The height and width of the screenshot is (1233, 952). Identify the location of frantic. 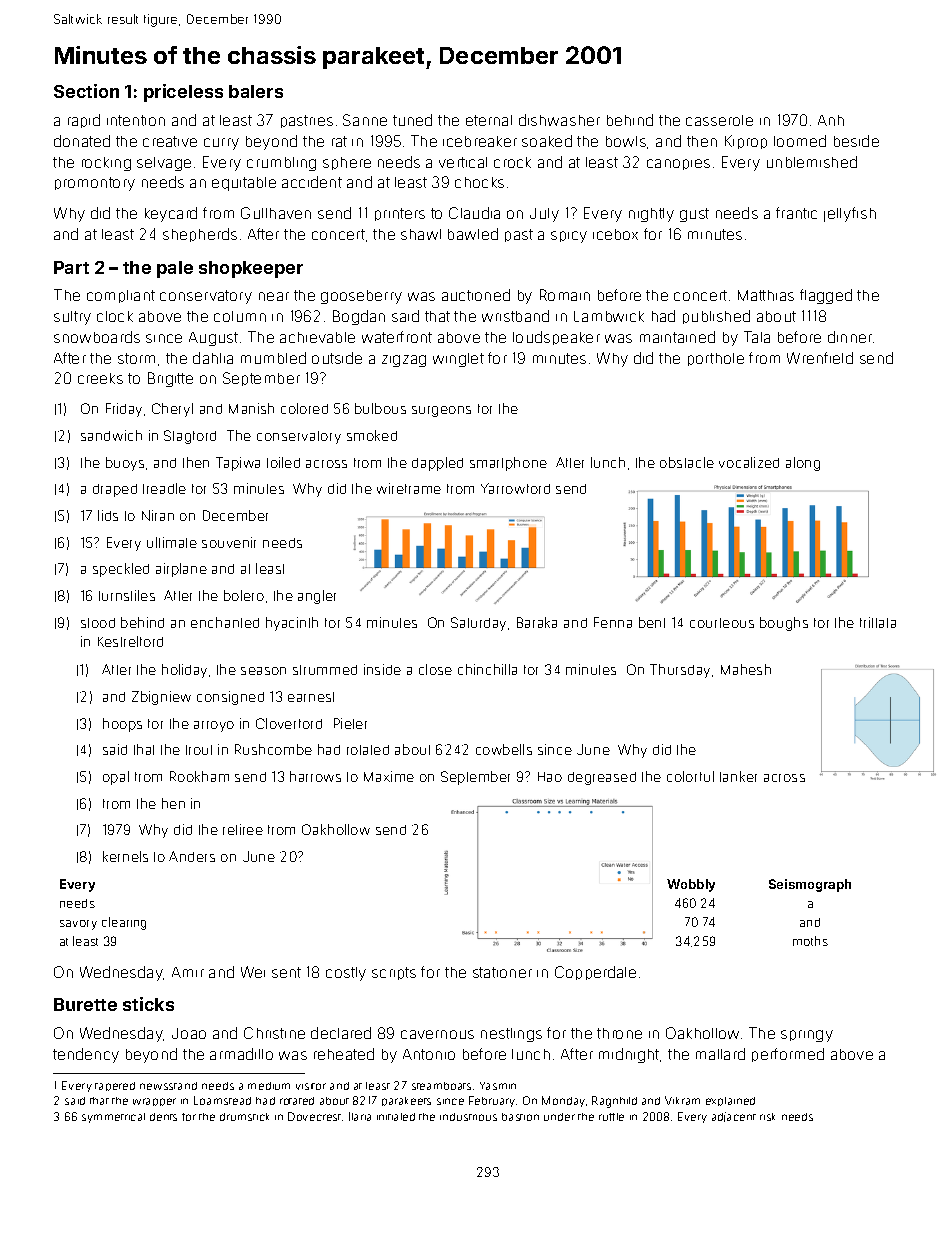
(796, 213).
